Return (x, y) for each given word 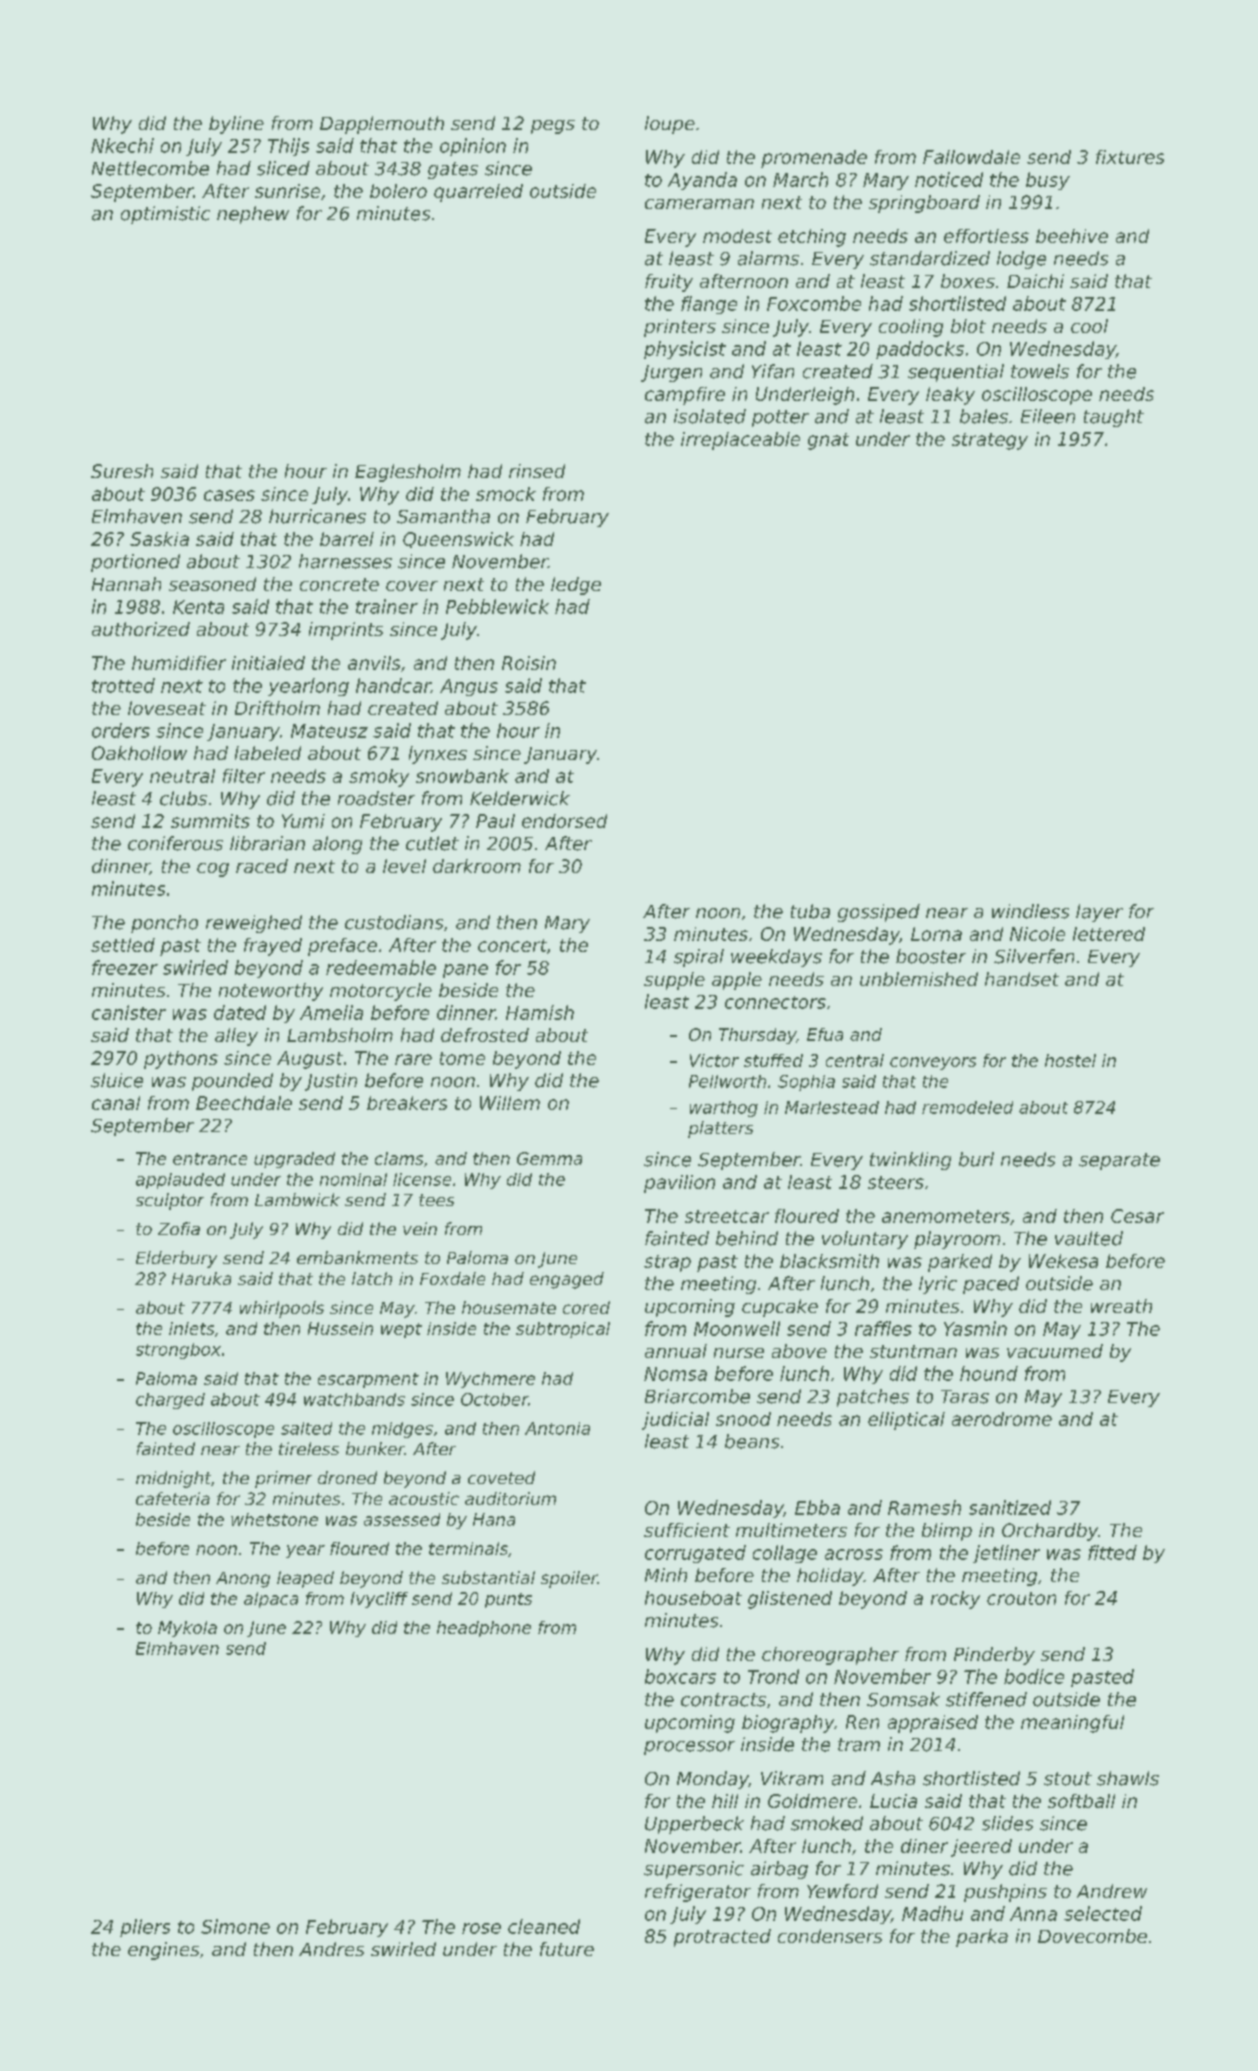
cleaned (544, 1926)
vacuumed (1055, 1351)
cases (229, 495)
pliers (145, 1928)
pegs (553, 127)
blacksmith (829, 1261)
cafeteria (173, 1498)
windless (1030, 911)
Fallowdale (971, 157)
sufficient (687, 1530)
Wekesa (1063, 1261)
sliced (283, 168)
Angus (469, 687)
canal (116, 1103)
